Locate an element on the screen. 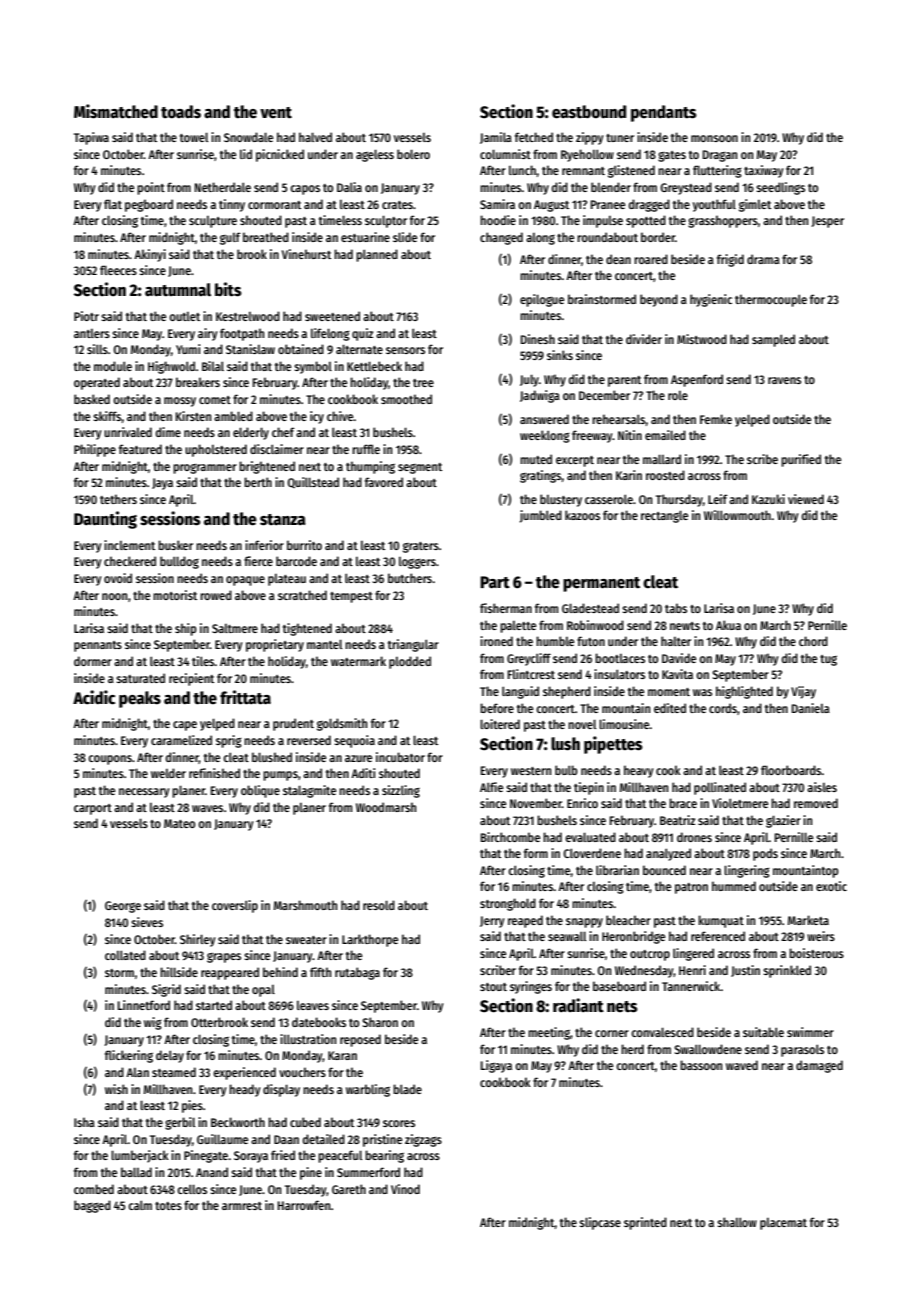  bolero is located at coordinates (413, 154).
